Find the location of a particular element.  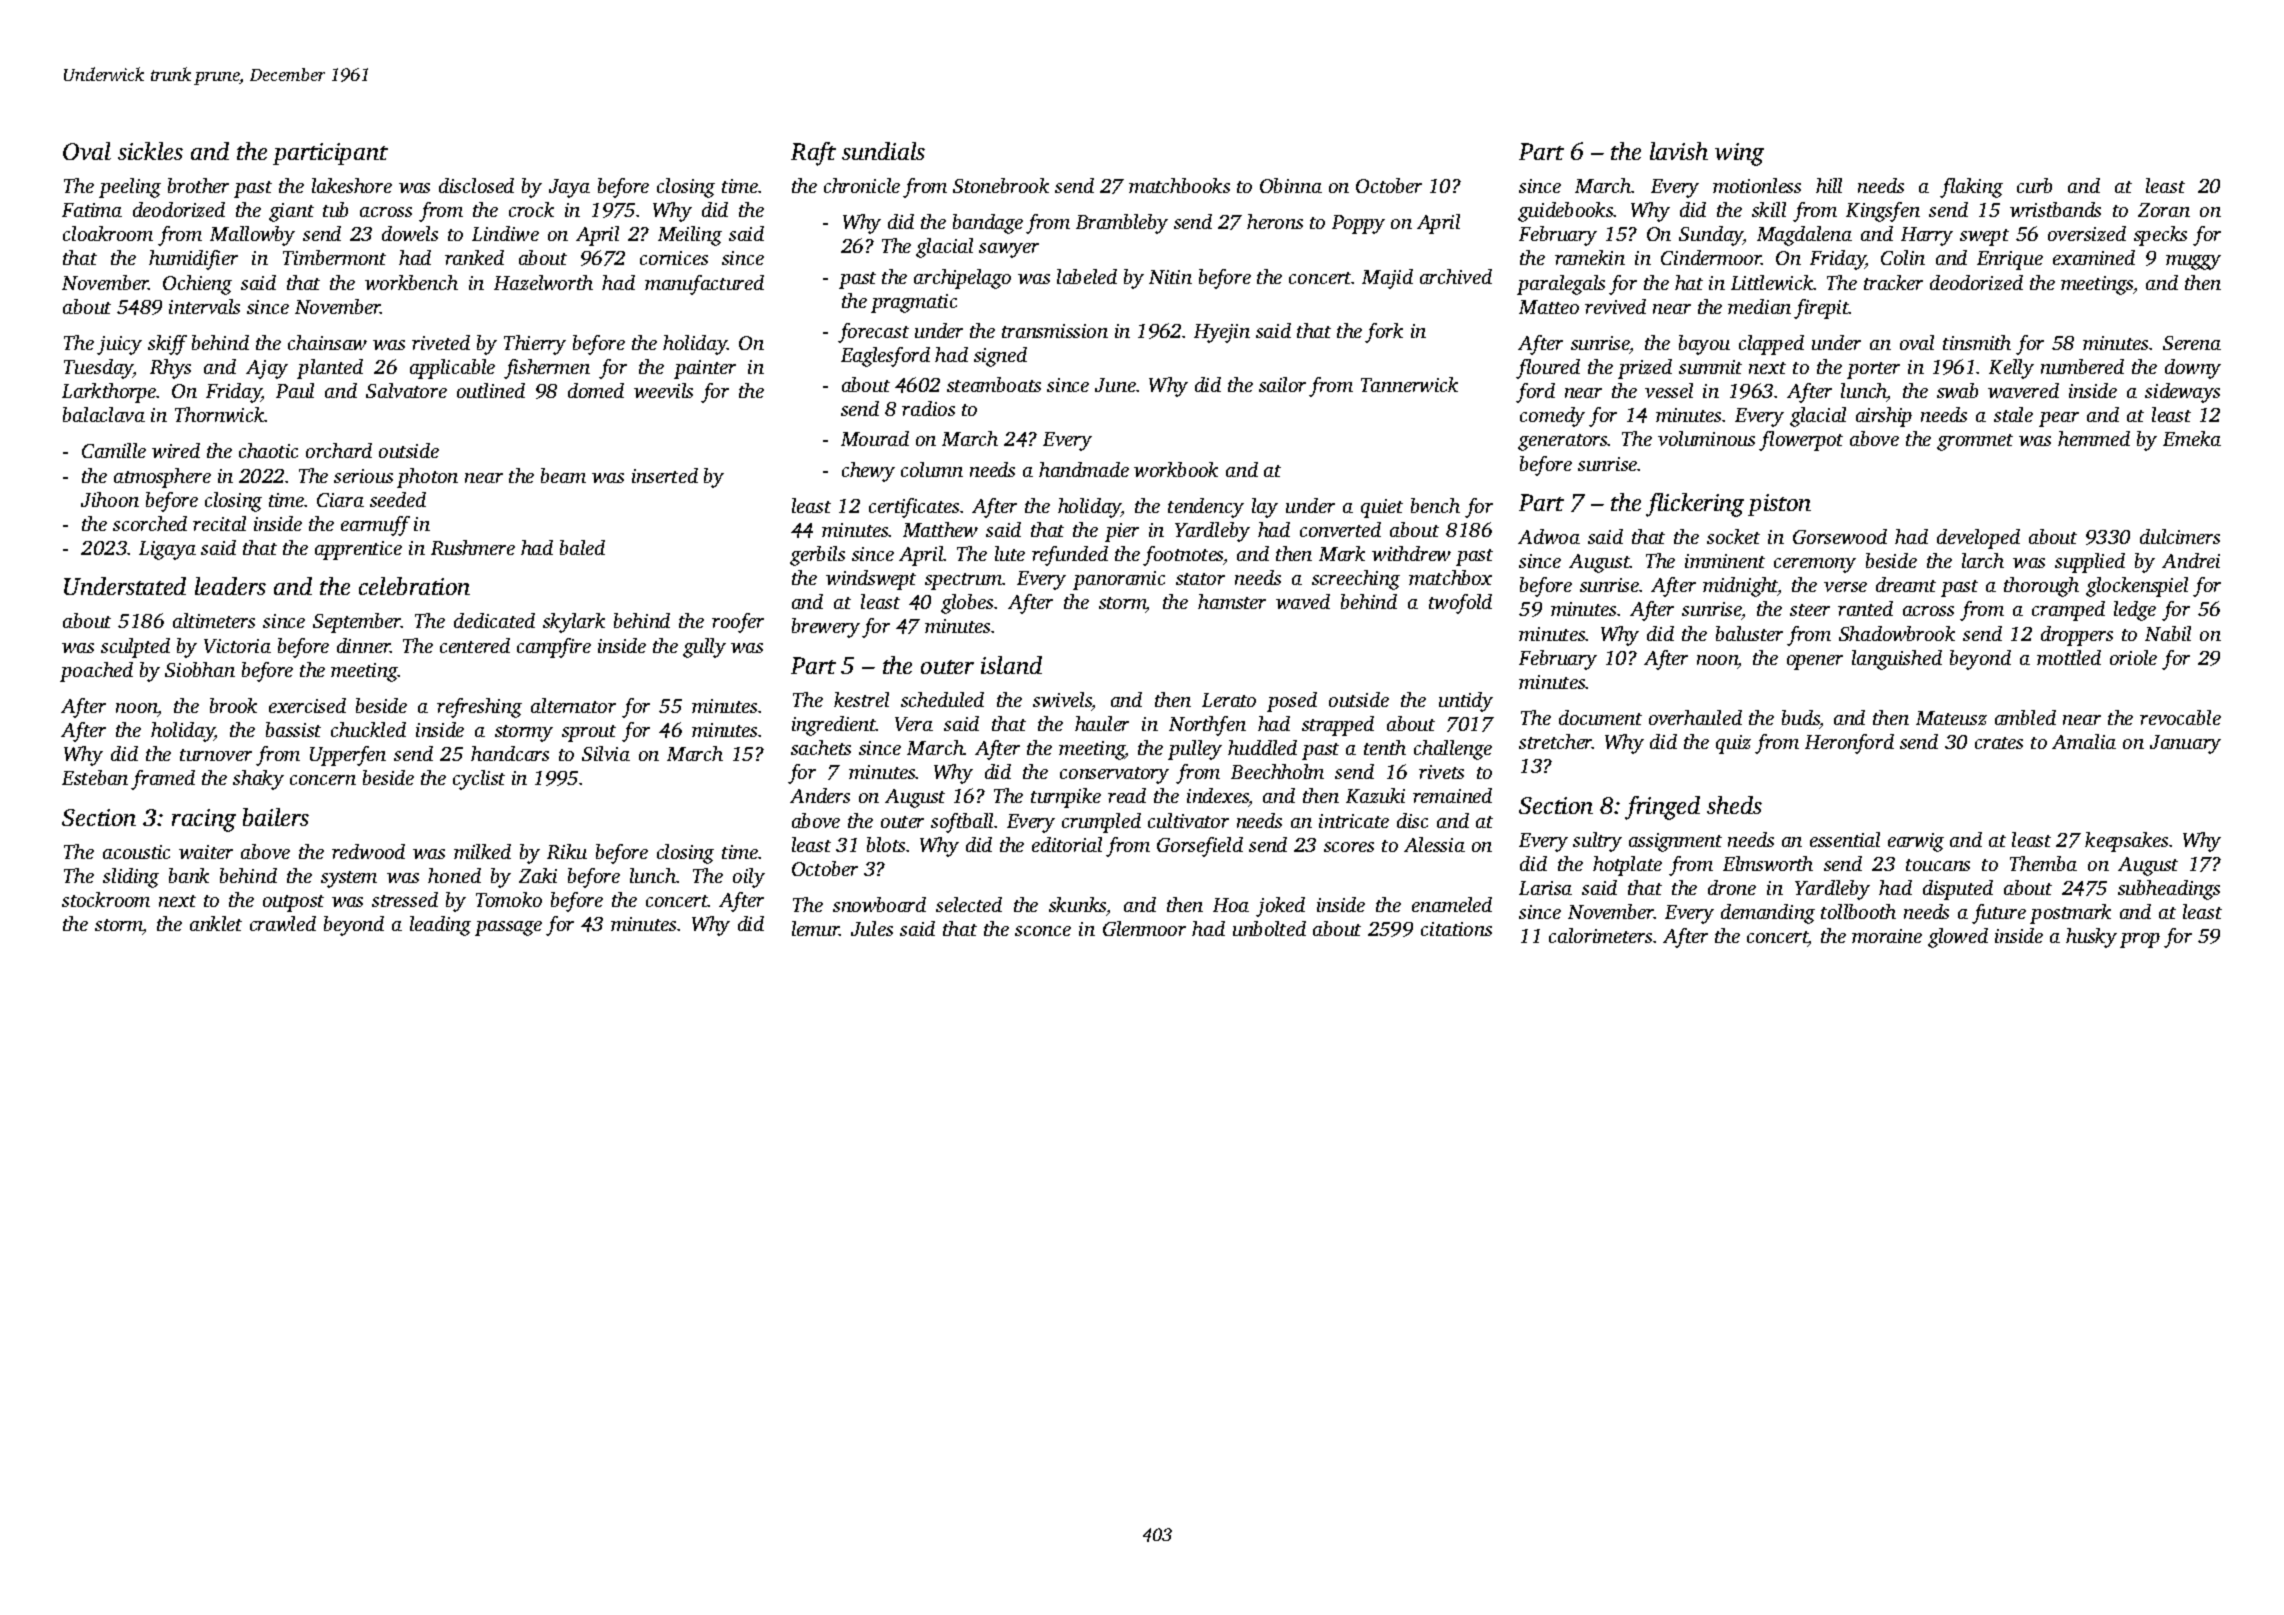

juicy is located at coordinates (119, 345).
